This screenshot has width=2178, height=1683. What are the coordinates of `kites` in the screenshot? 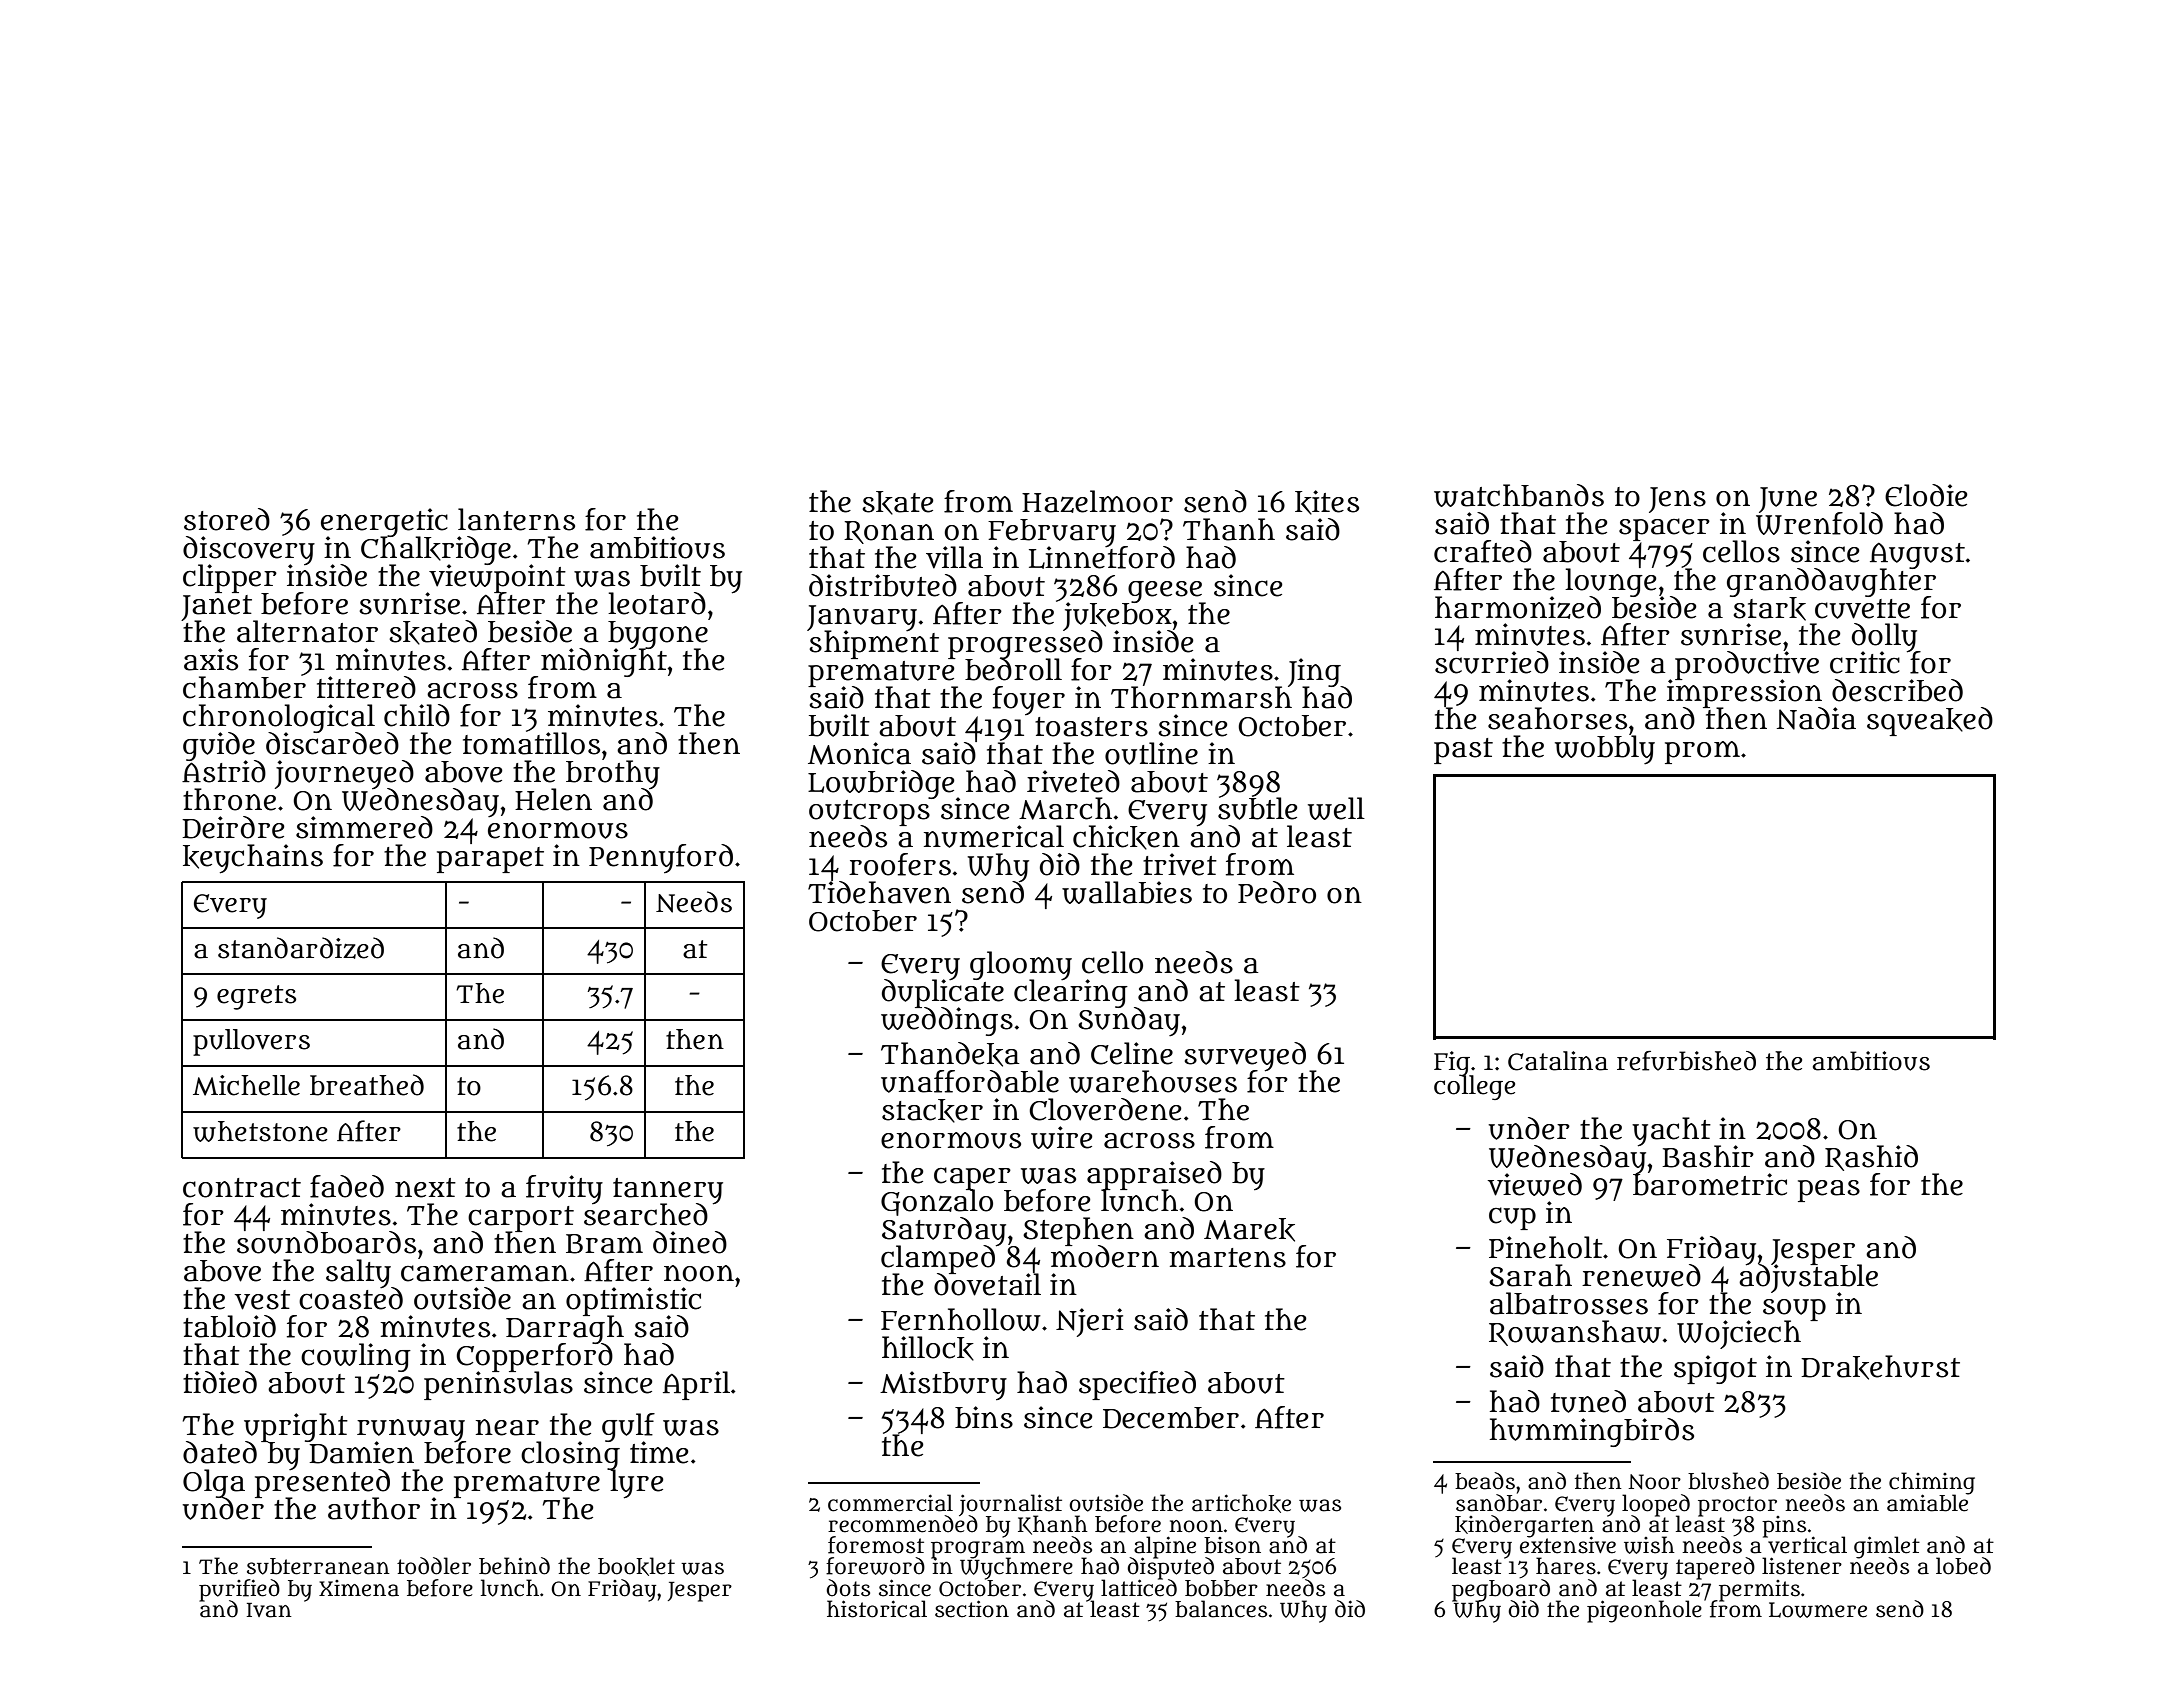 It's located at (1327, 502).
